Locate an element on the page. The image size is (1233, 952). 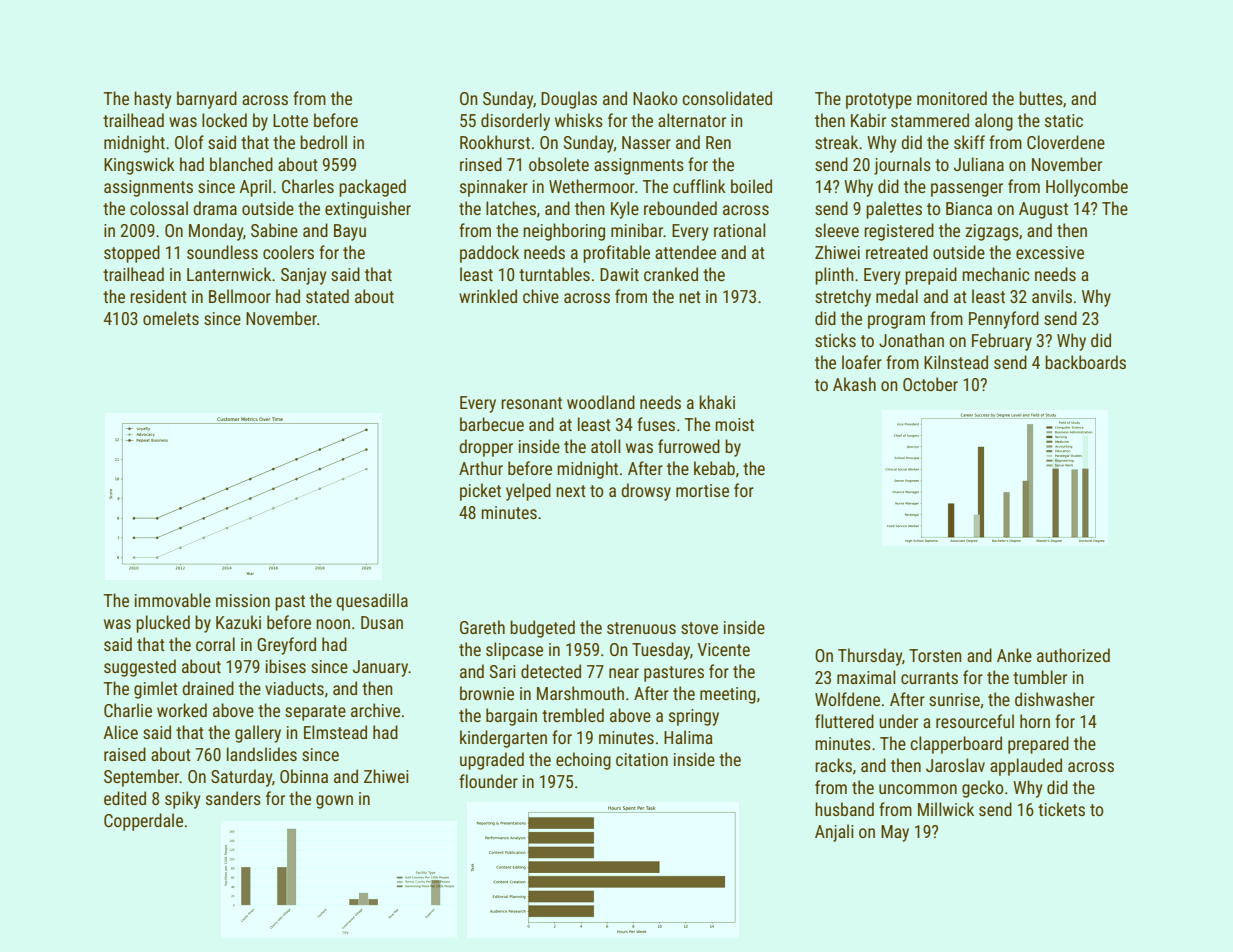
whisks is located at coordinates (579, 120).
